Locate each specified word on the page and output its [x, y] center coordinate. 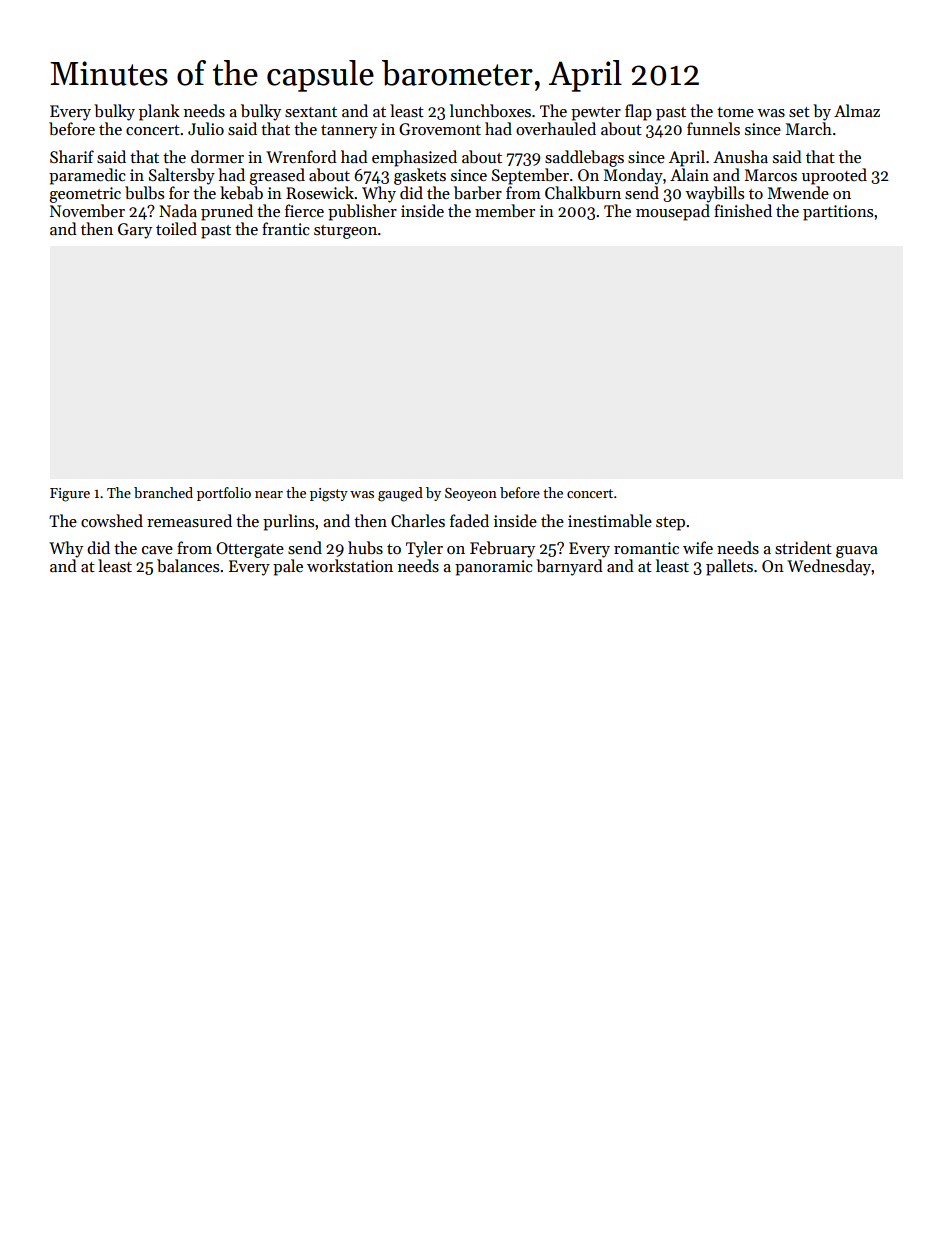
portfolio [224, 494]
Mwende [798, 192]
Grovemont [440, 129]
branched [163, 492]
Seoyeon [471, 494]
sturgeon [345, 232]
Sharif [72, 157]
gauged [400, 494]
